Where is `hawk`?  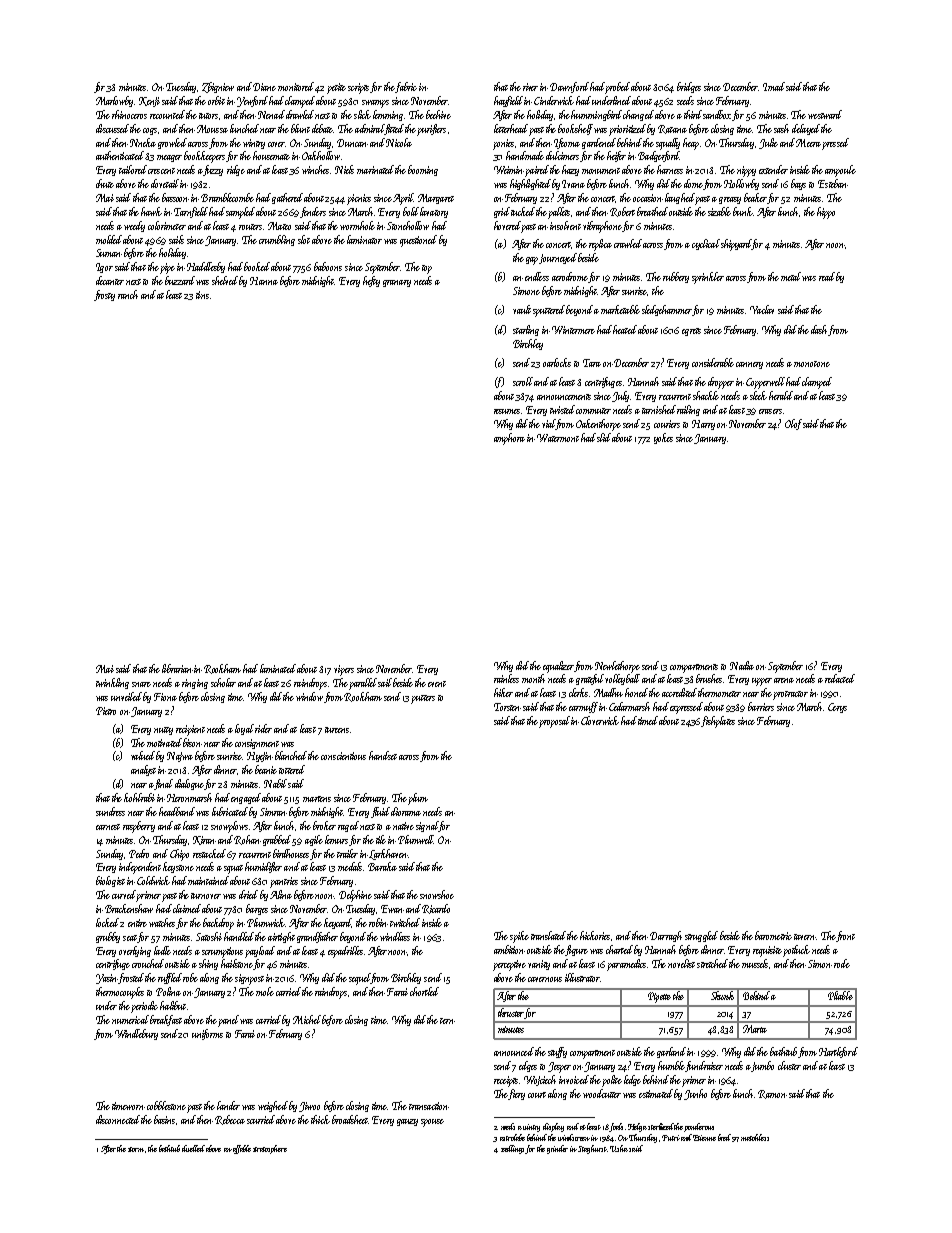 hawk is located at coordinates (151, 211).
